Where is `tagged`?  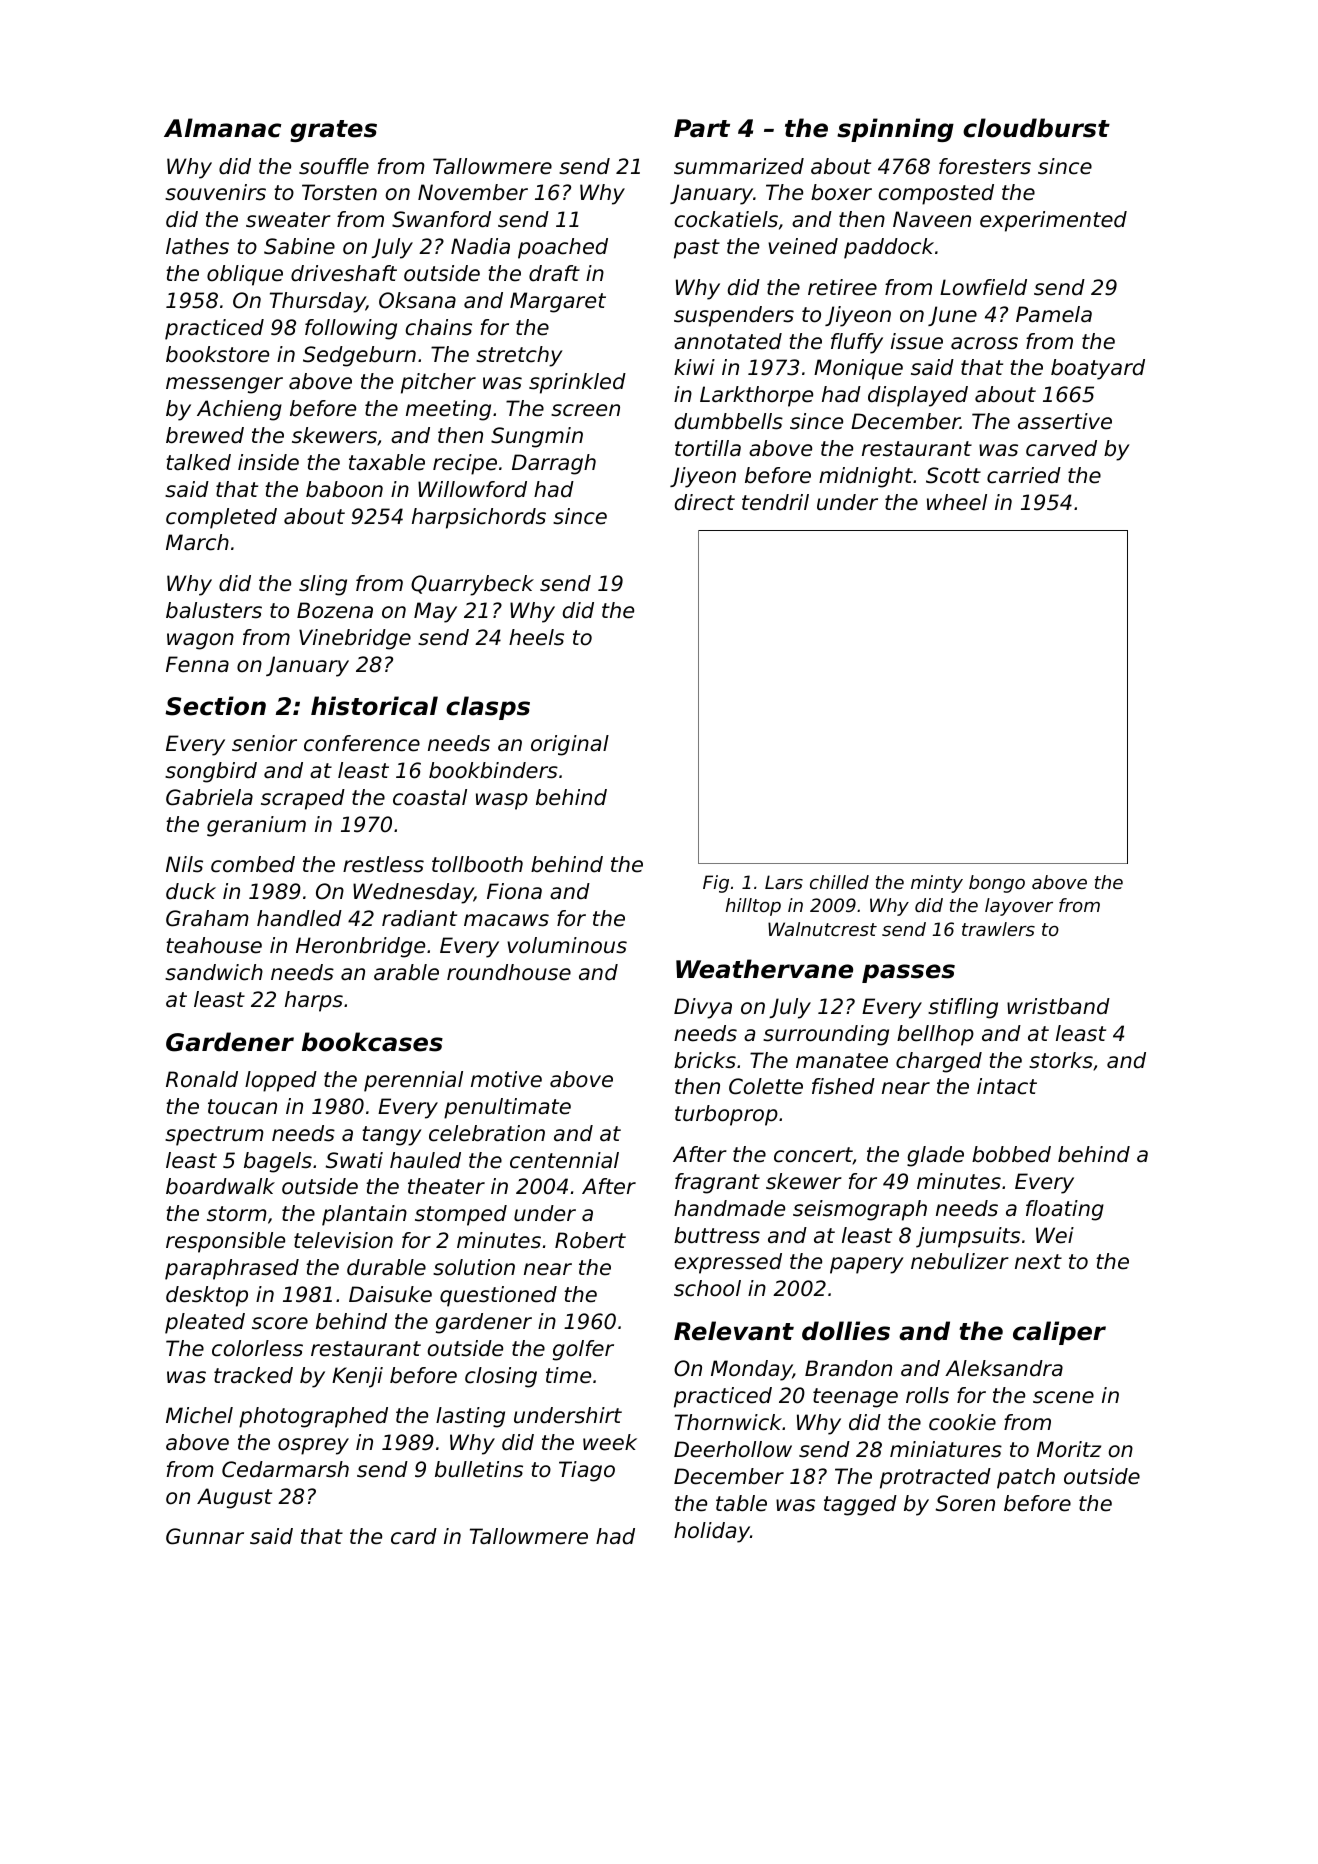
tagged is located at coordinates (860, 1505).
